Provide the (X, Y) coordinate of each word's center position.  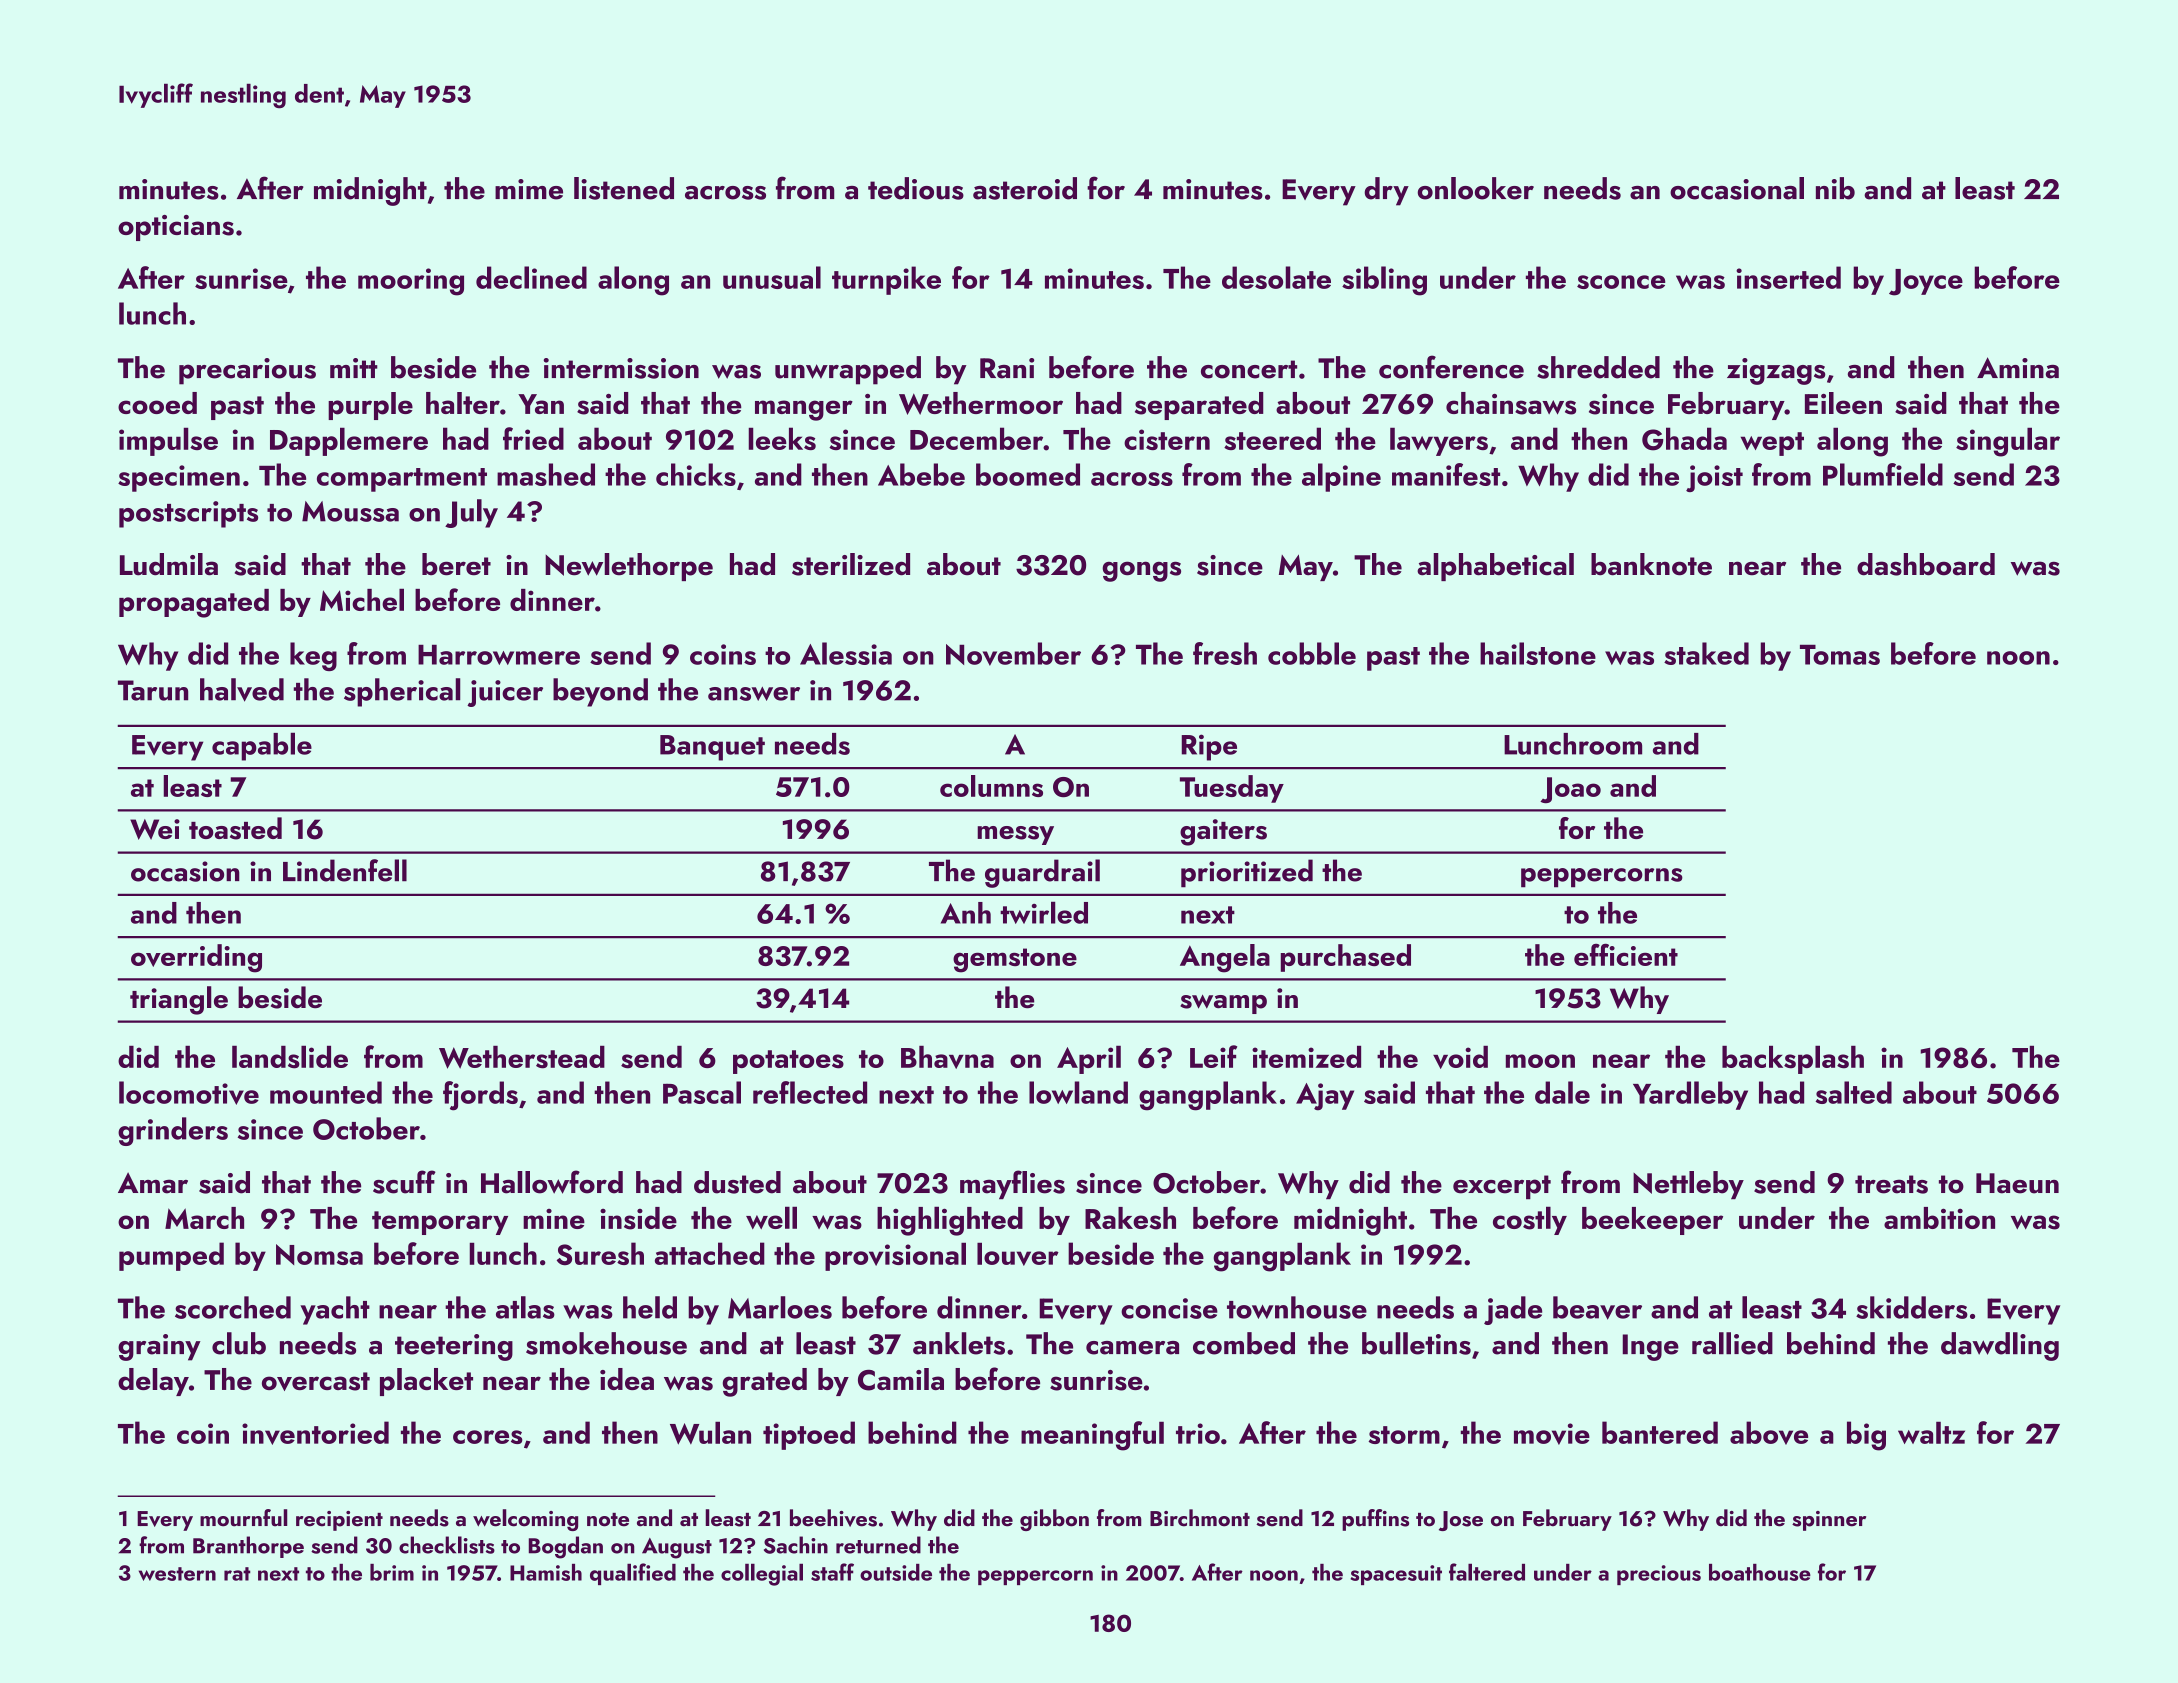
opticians (176, 228)
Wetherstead (522, 1057)
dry (1386, 191)
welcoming (525, 1520)
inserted (1788, 277)
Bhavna (947, 1057)
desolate (1276, 277)
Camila (901, 1379)
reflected (810, 1092)
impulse (168, 441)
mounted (326, 1092)
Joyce (1926, 282)
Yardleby (1690, 1095)
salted (1854, 1092)
